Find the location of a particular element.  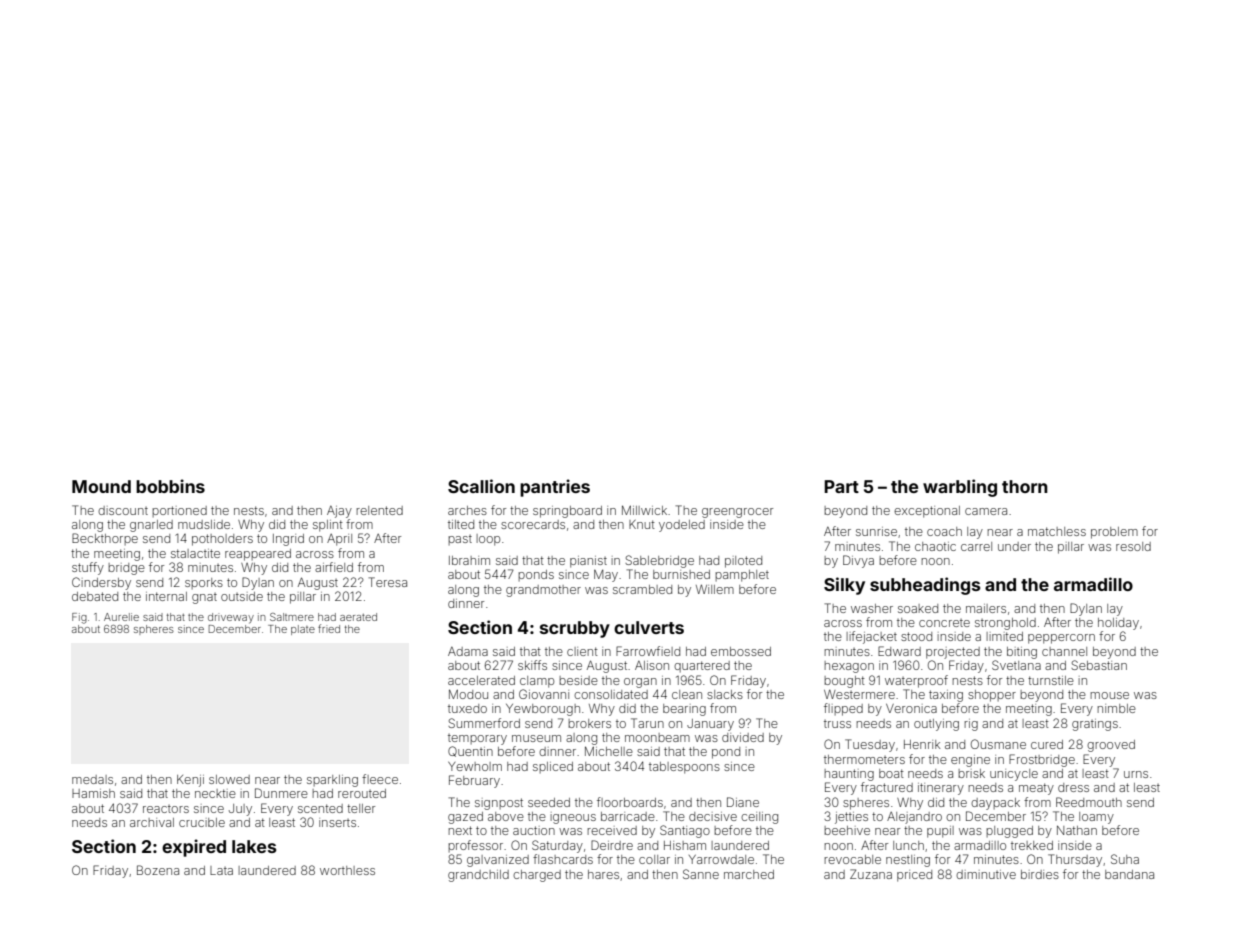

Lata is located at coordinates (221, 870).
